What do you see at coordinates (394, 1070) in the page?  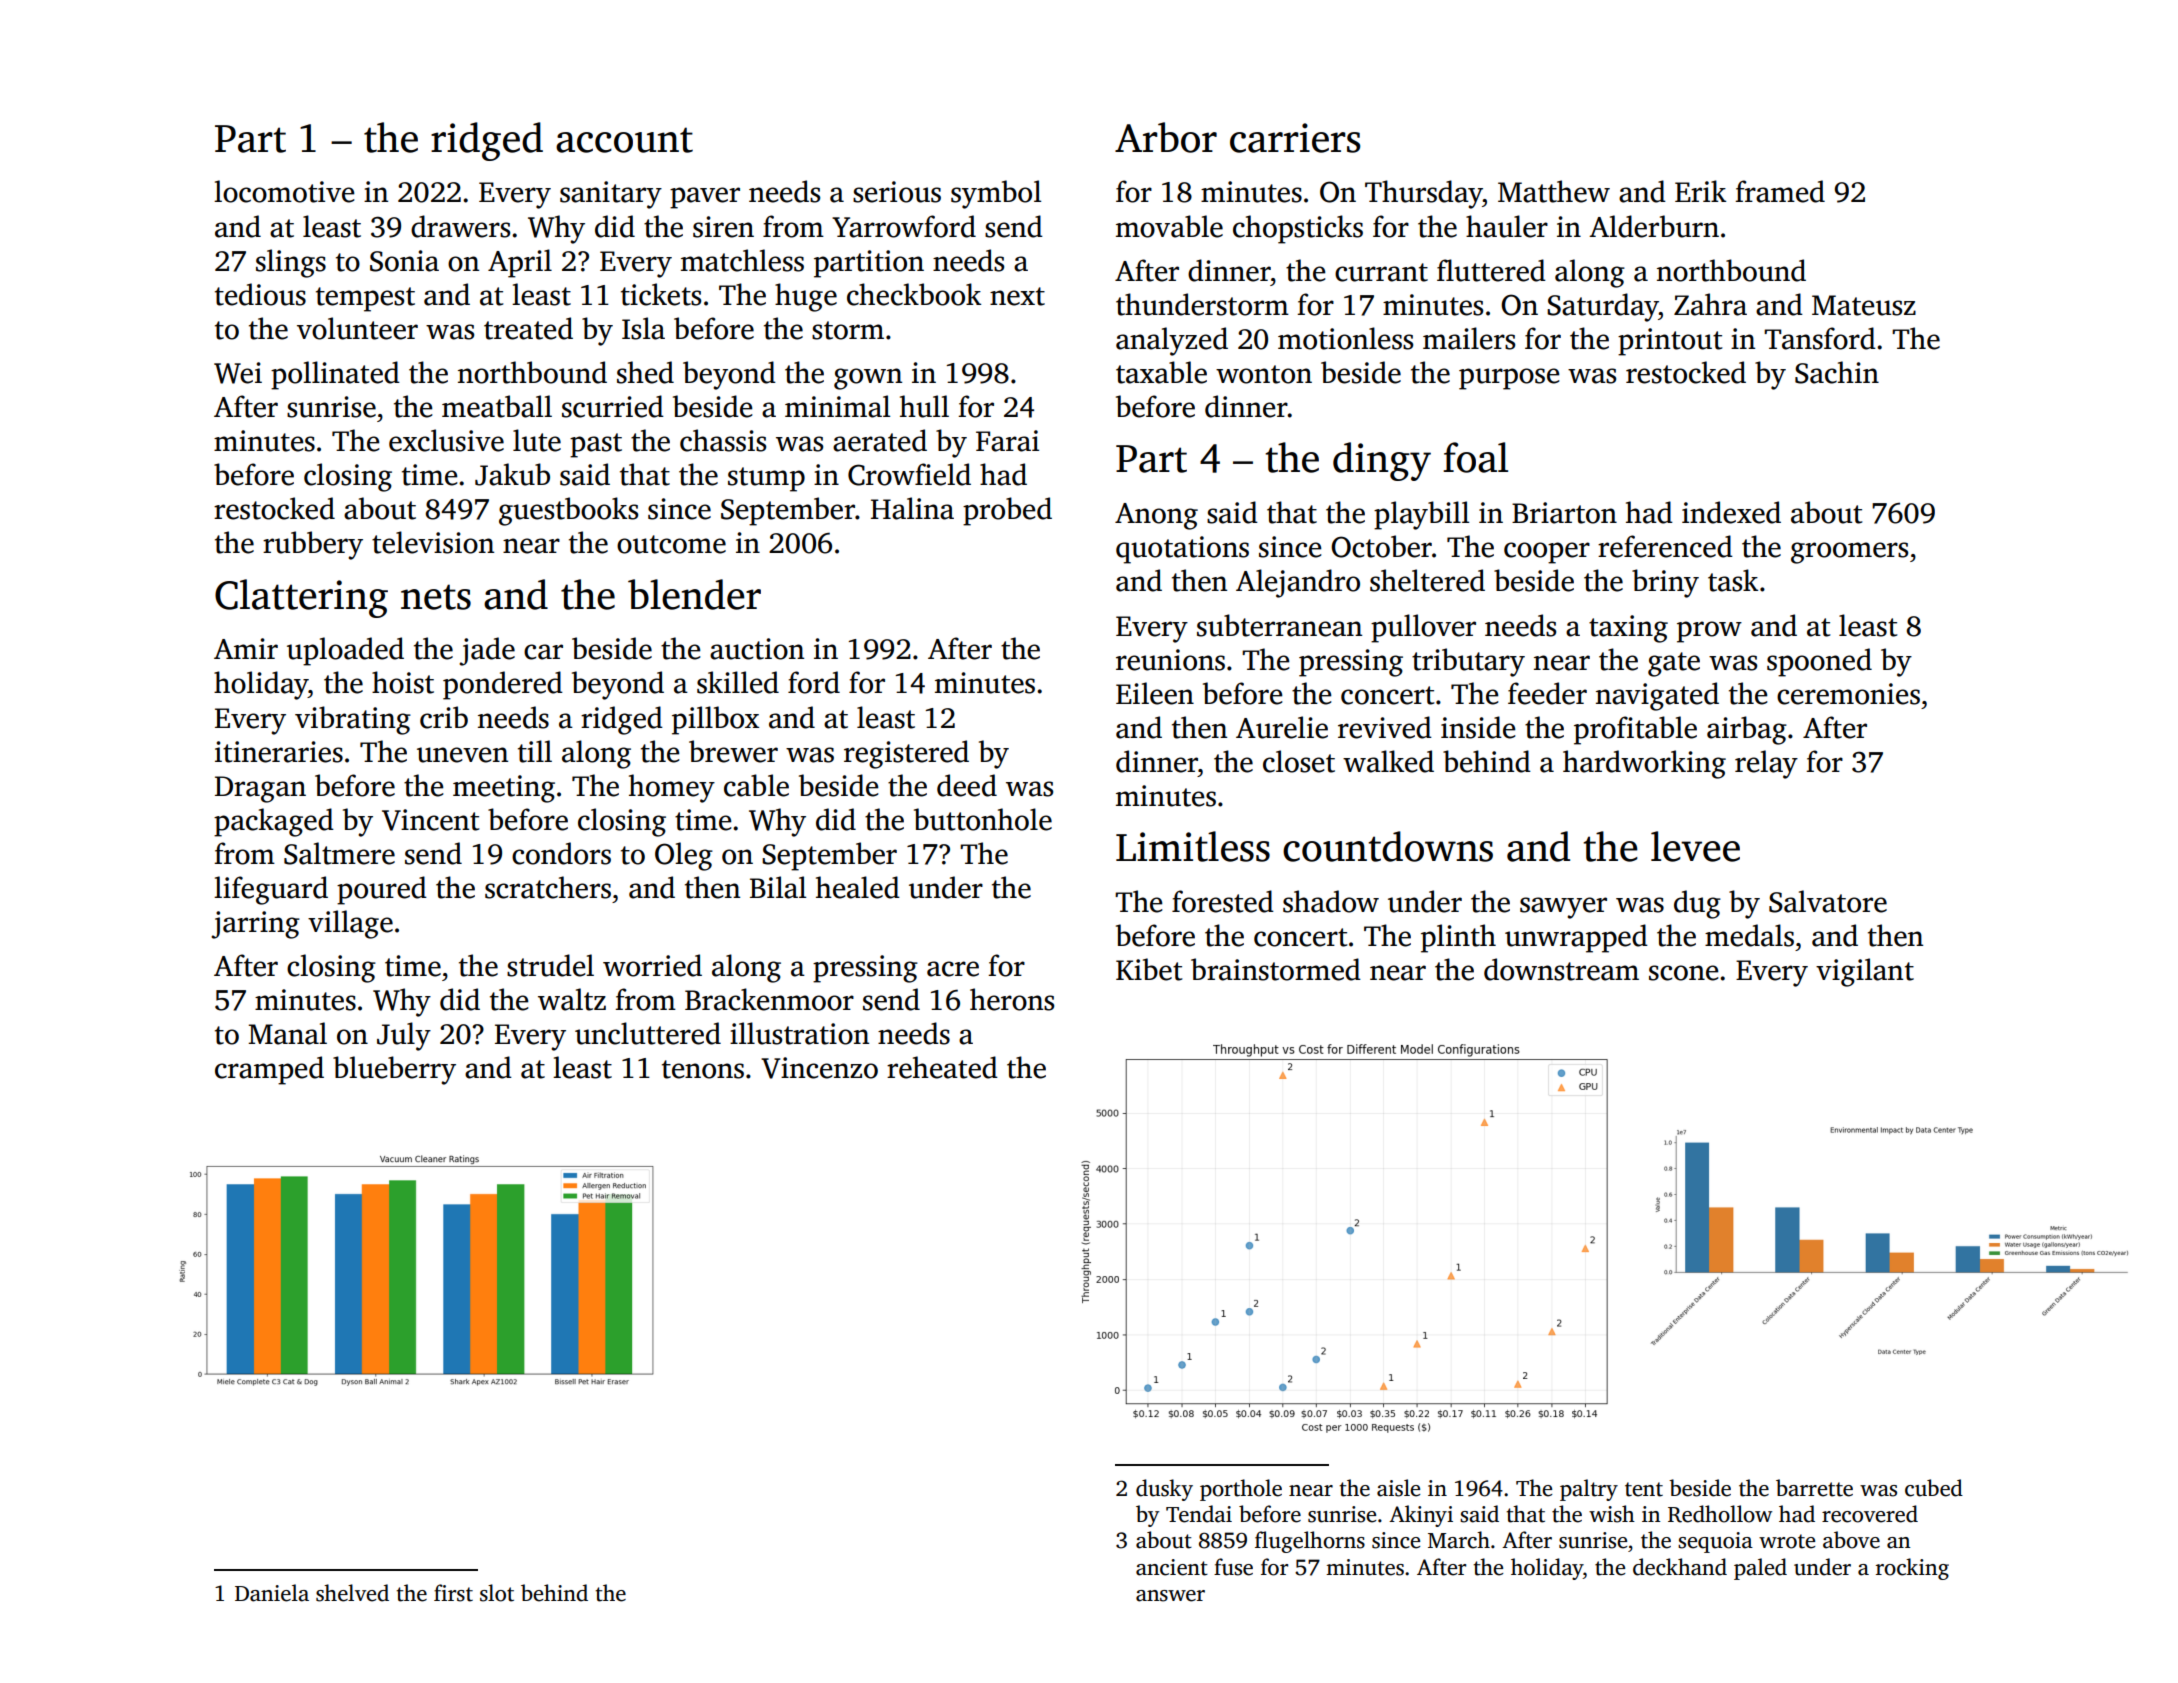 I see `blueberry` at bounding box center [394, 1070].
